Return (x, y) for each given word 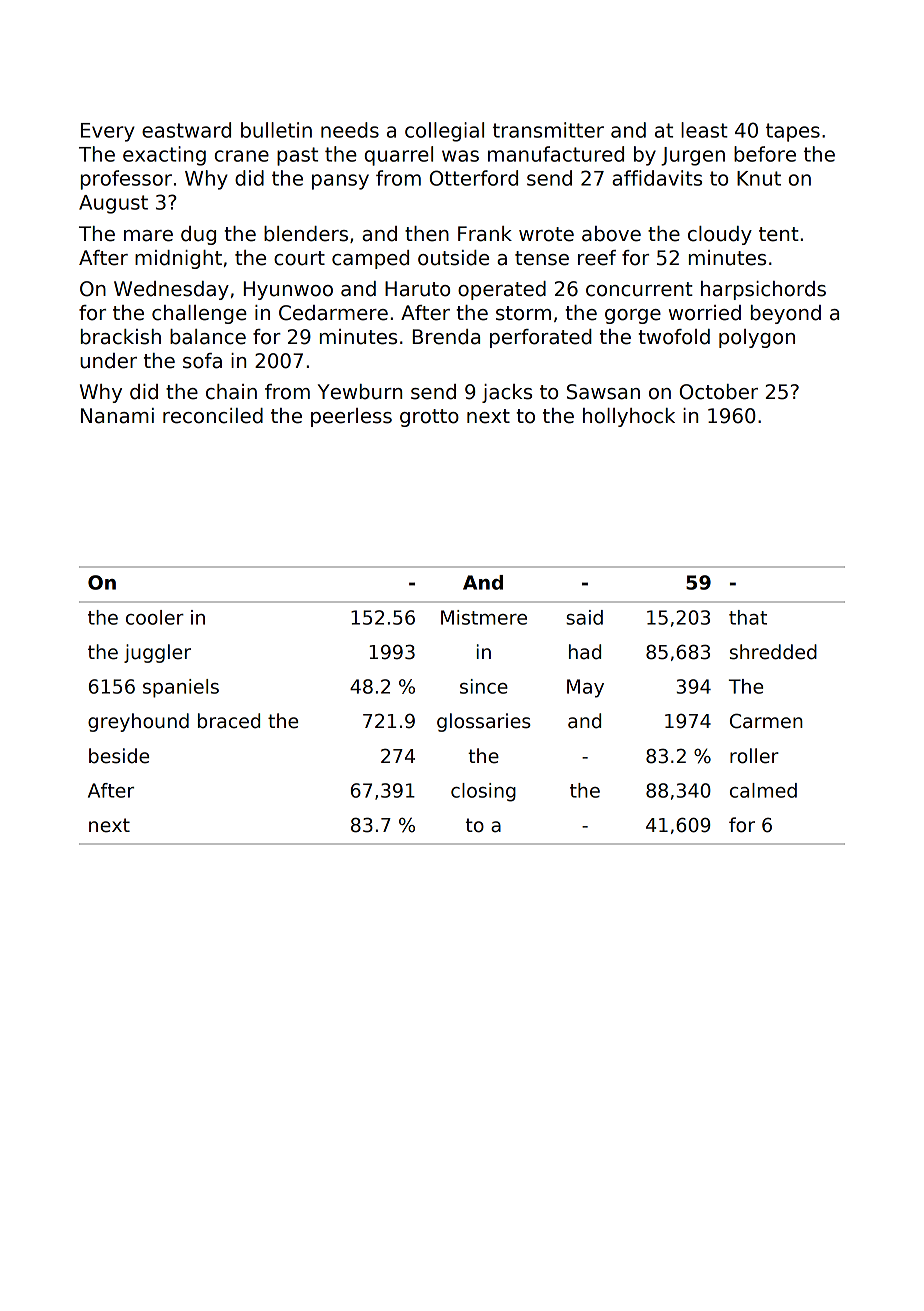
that (748, 617)
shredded (773, 652)
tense (542, 258)
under (108, 361)
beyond (786, 314)
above (611, 234)
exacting (164, 156)
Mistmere (484, 617)
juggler (157, 653)
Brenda (446, 337)
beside (119, 756)
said (584, 617)
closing (483, 792)
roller (754, 756)
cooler (155, 617)
